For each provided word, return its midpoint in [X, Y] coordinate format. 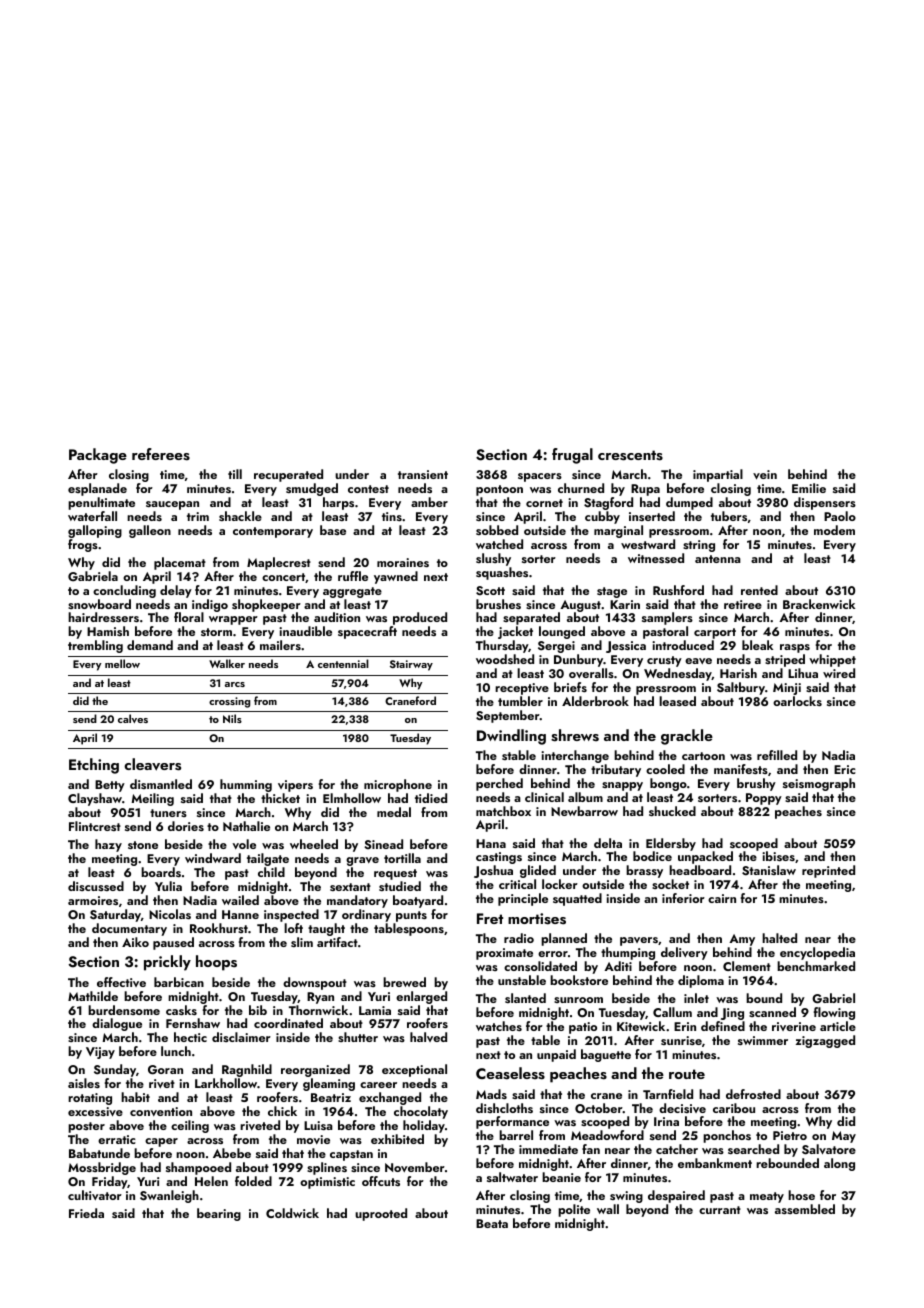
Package [98, 456]
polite [574, 1210]
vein [765, 474]
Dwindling [511, 737]
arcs [235, 684]
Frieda [86, 1213]
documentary [129, 929]
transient [423, 474]
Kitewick [641, 1026]
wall [608, 1209]
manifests [741, 769]
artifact [337, 942]
